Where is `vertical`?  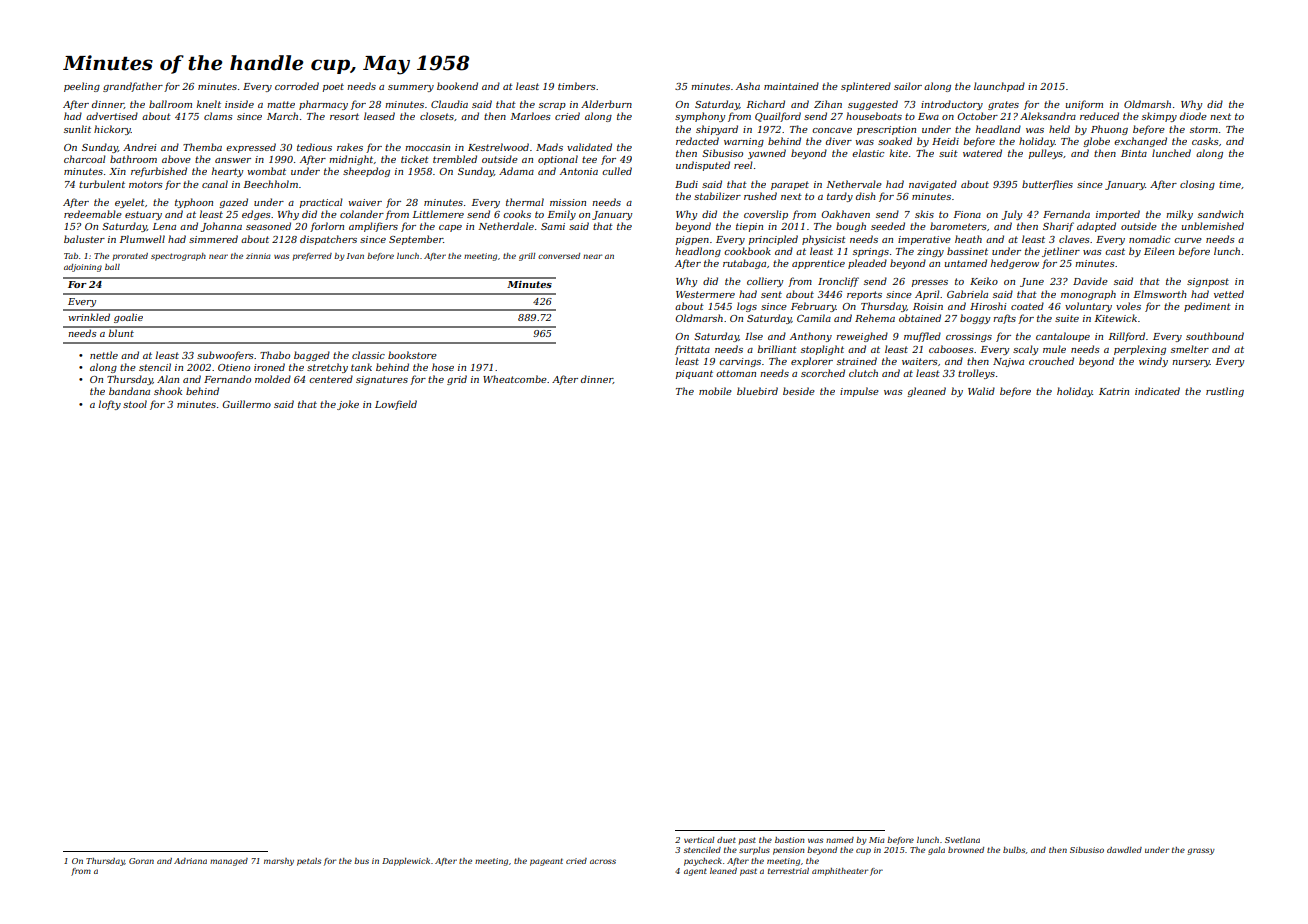
vertical is located at coordinates (699, 840).
